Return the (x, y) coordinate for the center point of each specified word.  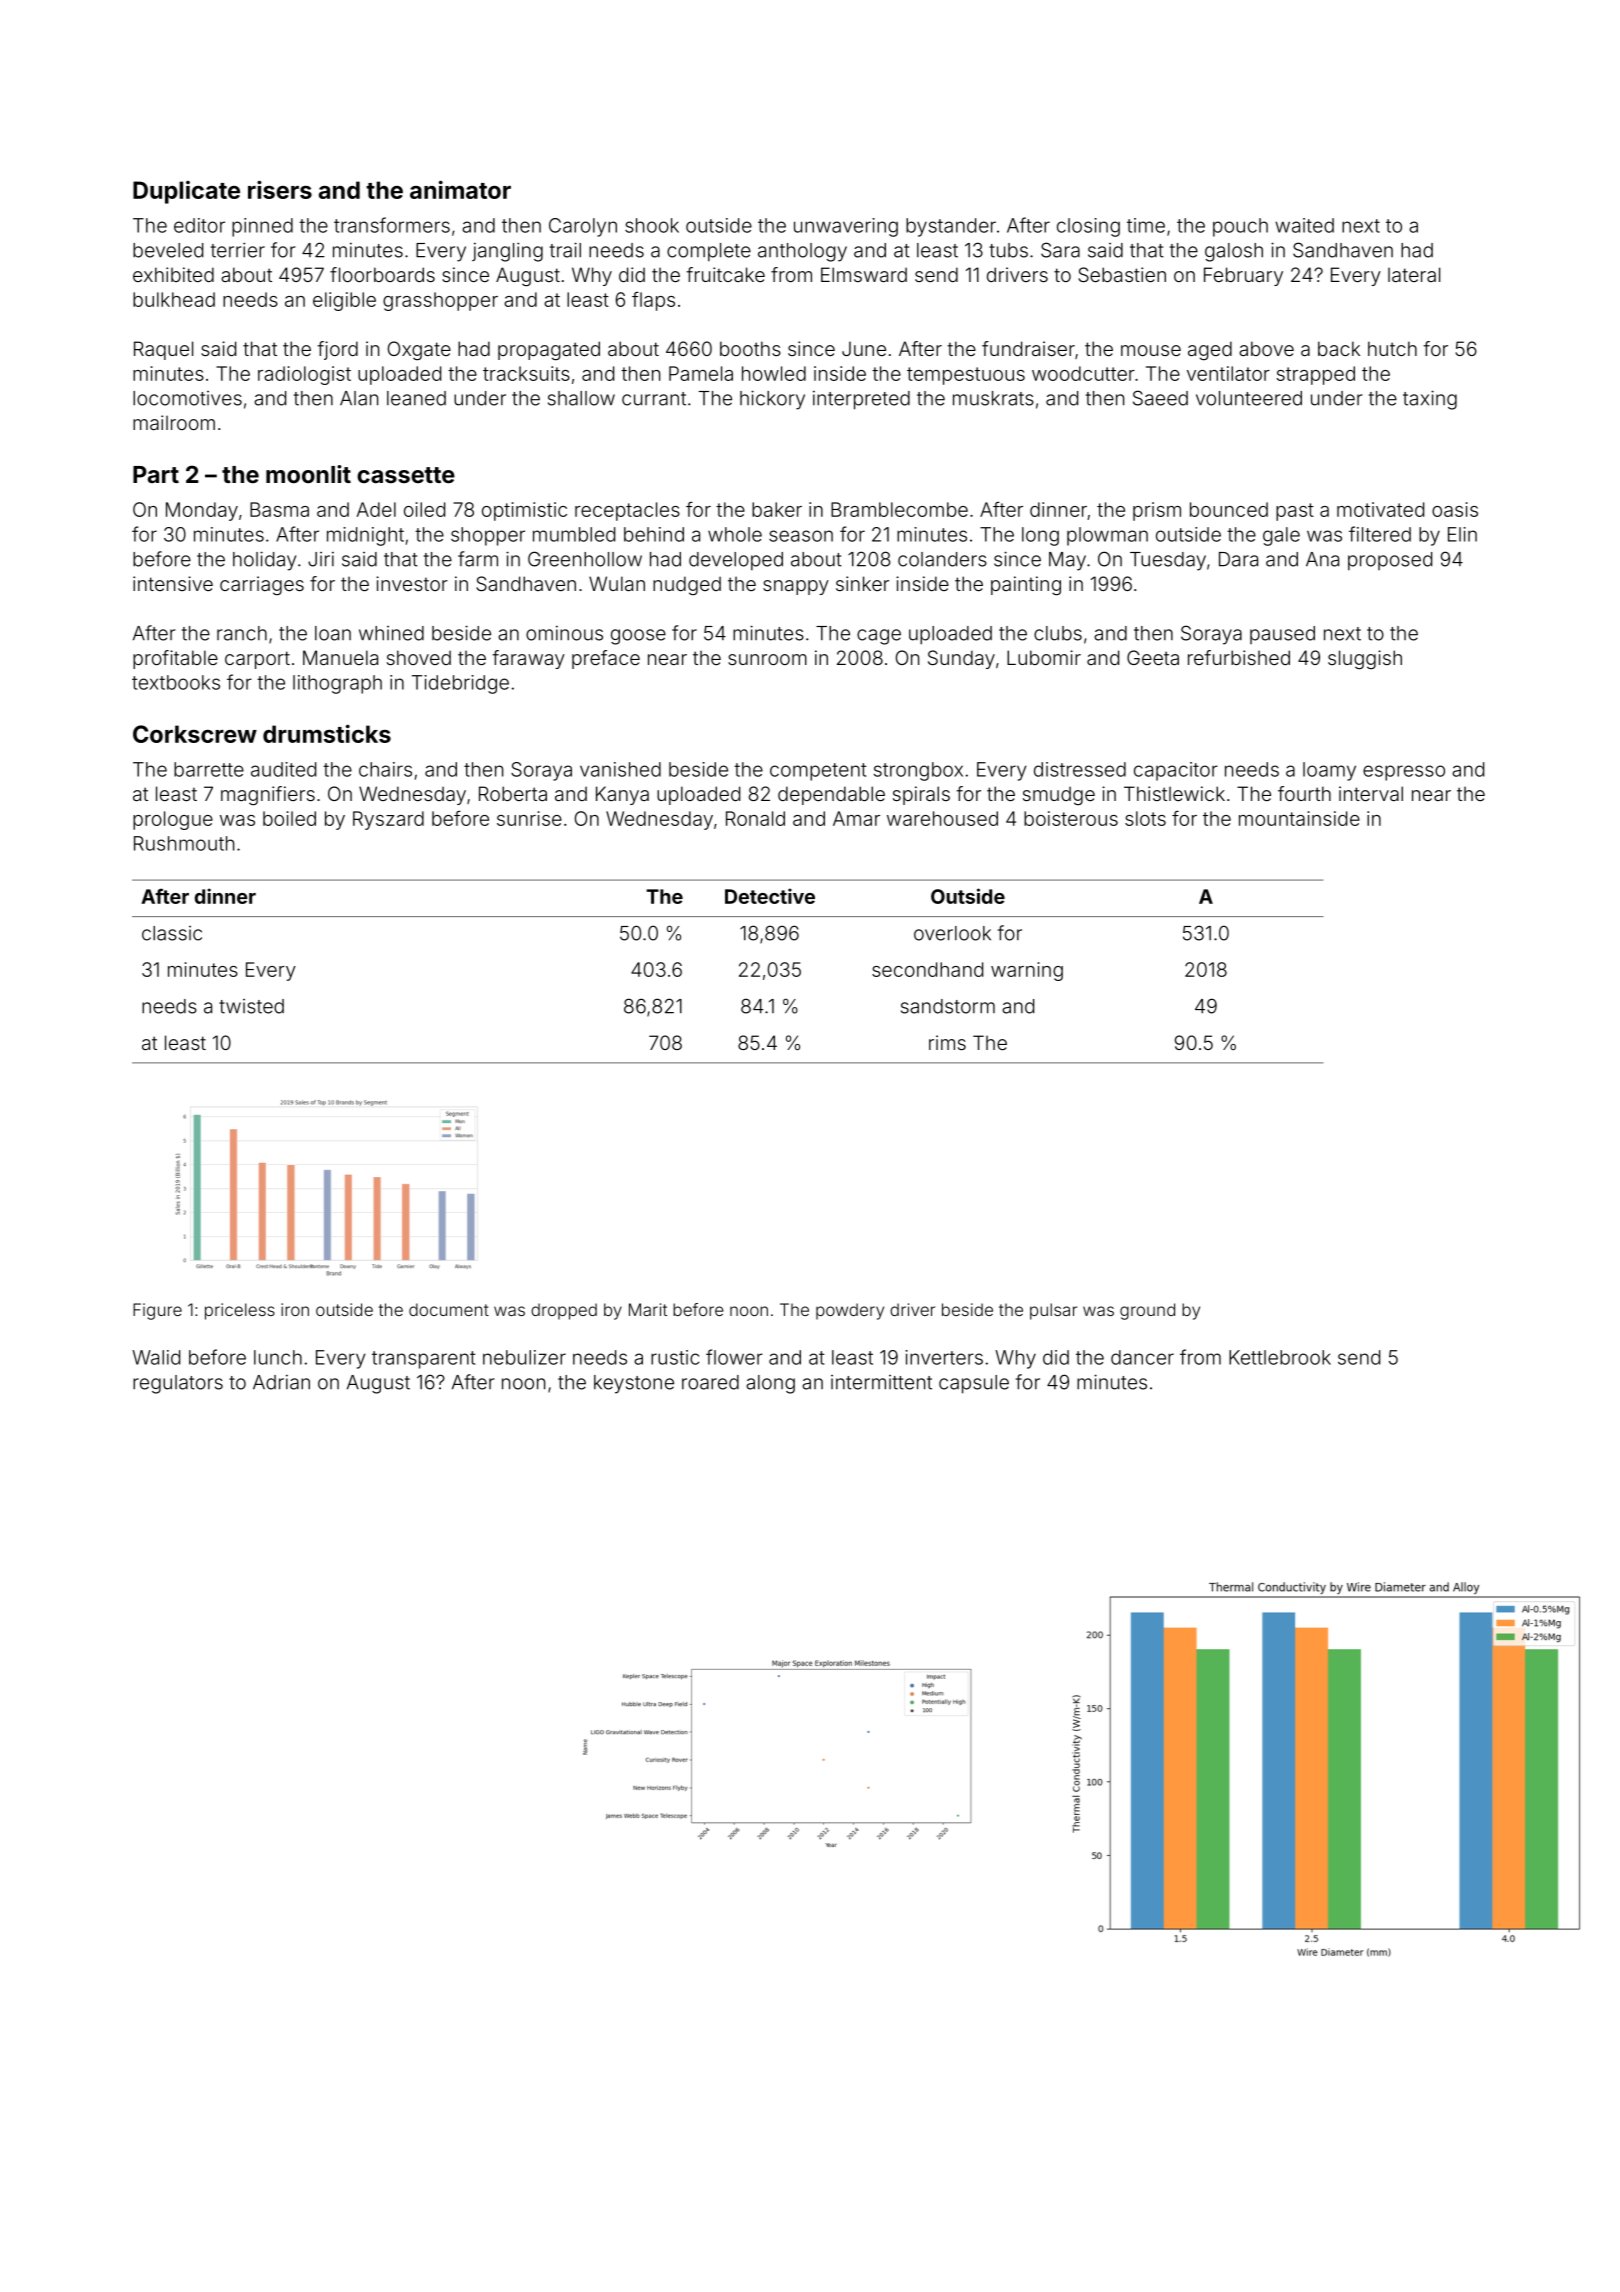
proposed (1390, 561)
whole (735, 534)
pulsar (1053, 1311)
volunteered (1249, 398)
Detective (770, 896)
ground (1147, 1311)
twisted (251, 1006)
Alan (359, 398)
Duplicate (186, 192)
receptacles (627, 511)
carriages (262, 585)
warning (1027, 971)
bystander (951, 227)
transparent (424, 1360)
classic (172, 933)
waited (1304, 225)
